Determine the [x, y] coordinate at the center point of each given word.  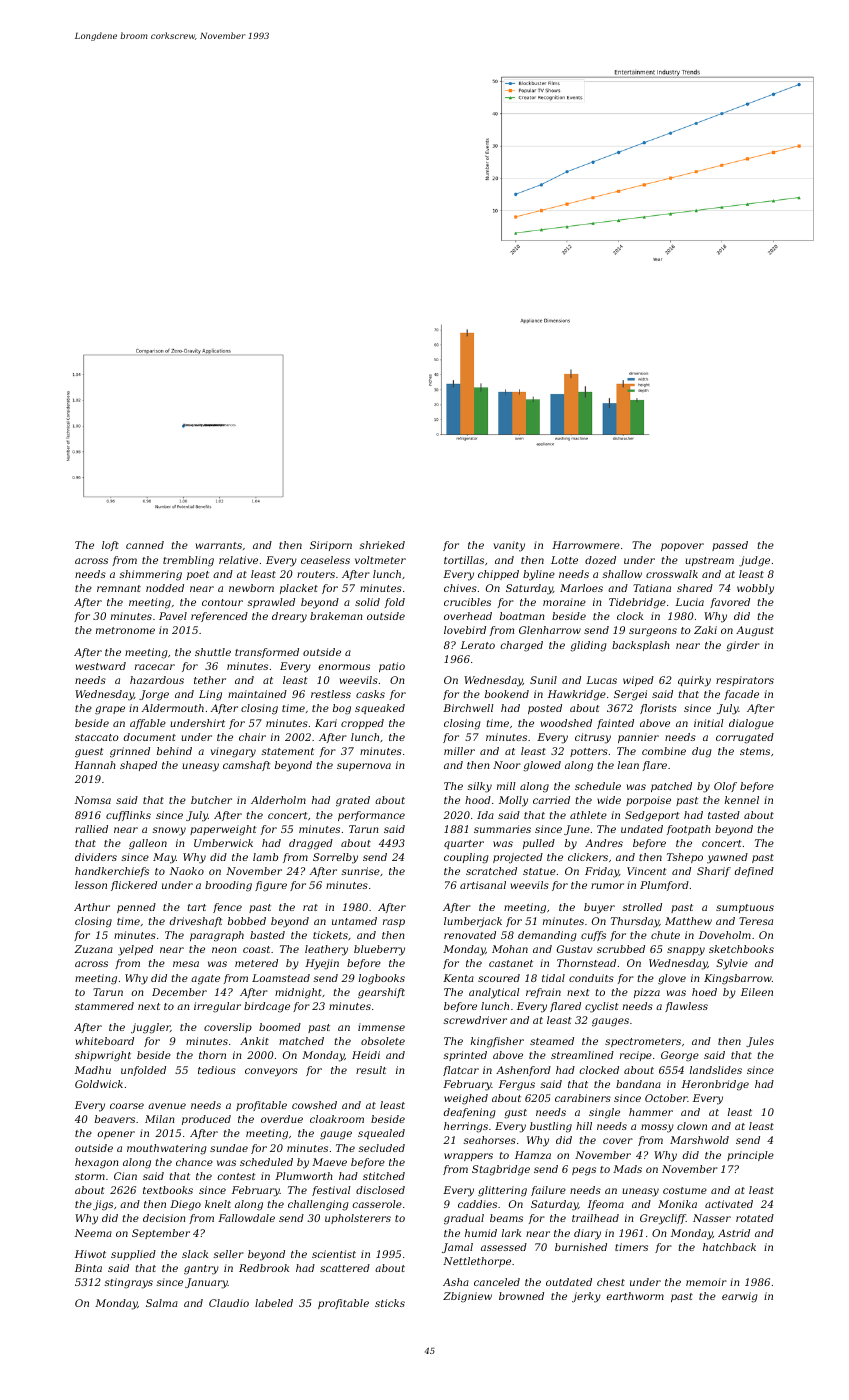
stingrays [128, 1283]
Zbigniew [467, 1297]
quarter [464, 844]
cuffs [593, 936]
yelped [135, 950]
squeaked [380, 709]
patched [671, 787]
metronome [125, 630]
